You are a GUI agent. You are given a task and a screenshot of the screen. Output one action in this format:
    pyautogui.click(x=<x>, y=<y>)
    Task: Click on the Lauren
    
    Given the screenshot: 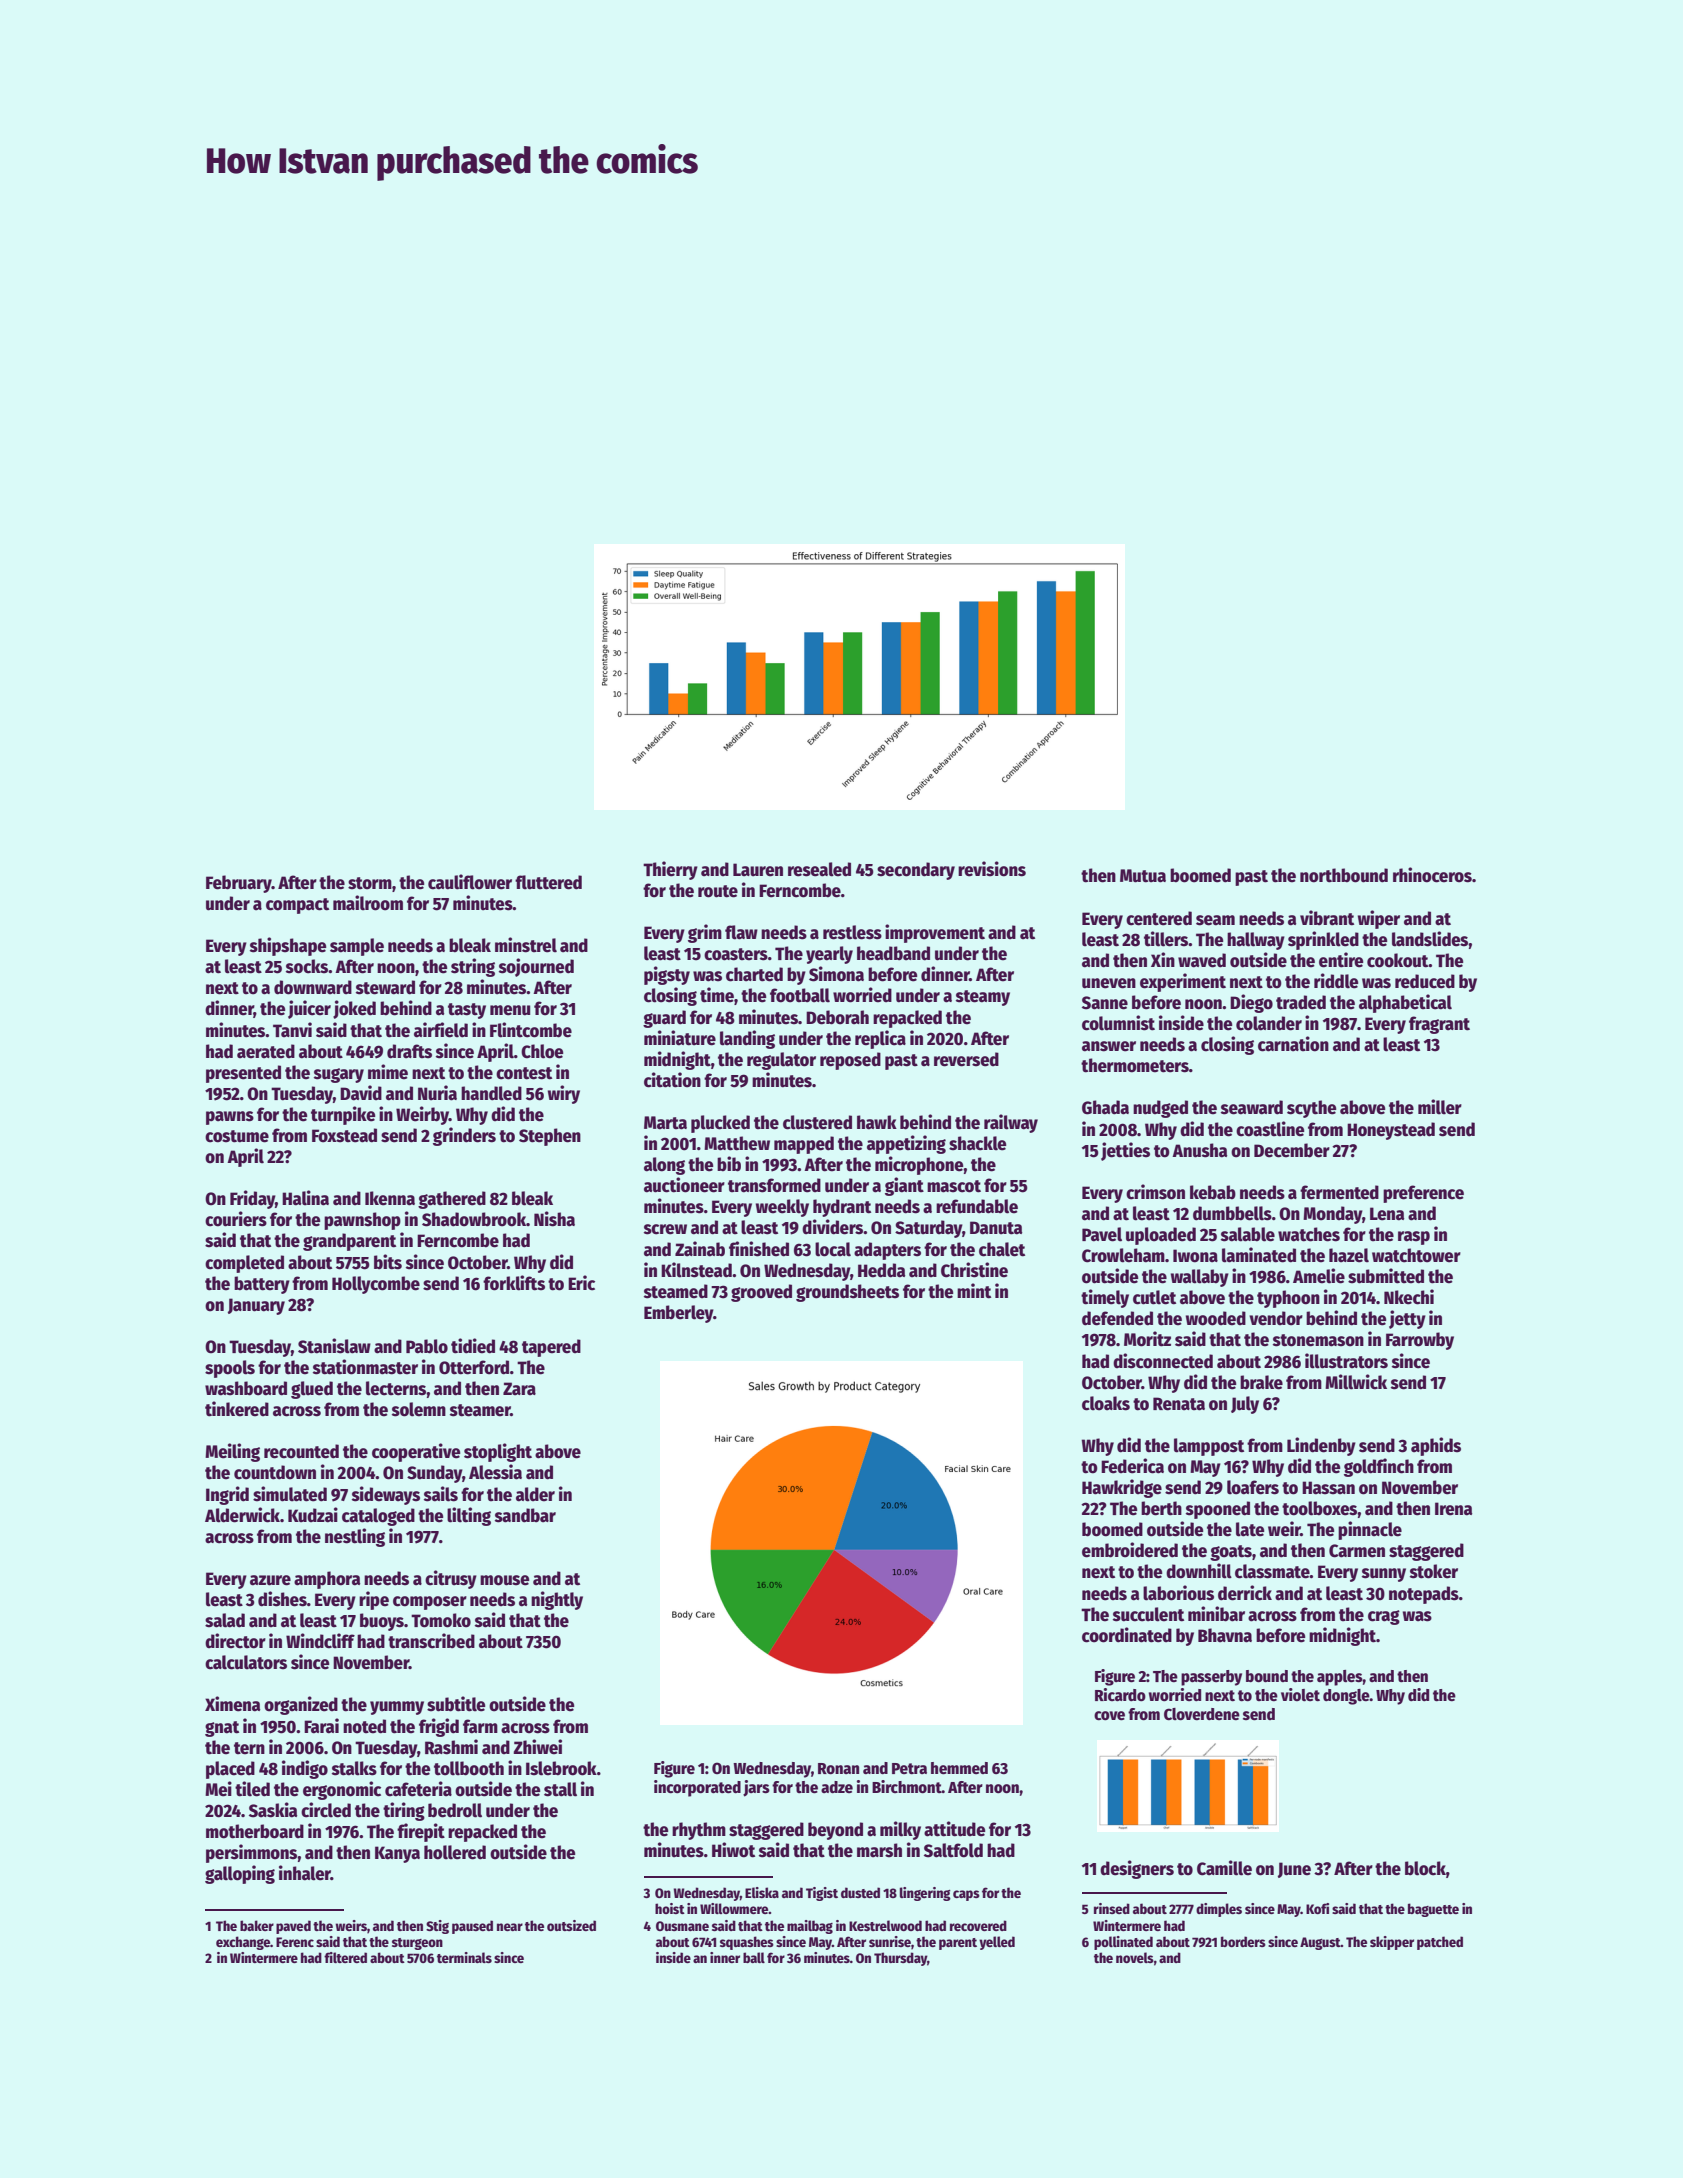 What is the action you would take?
    pyautogui.click(x=758, y=870)
